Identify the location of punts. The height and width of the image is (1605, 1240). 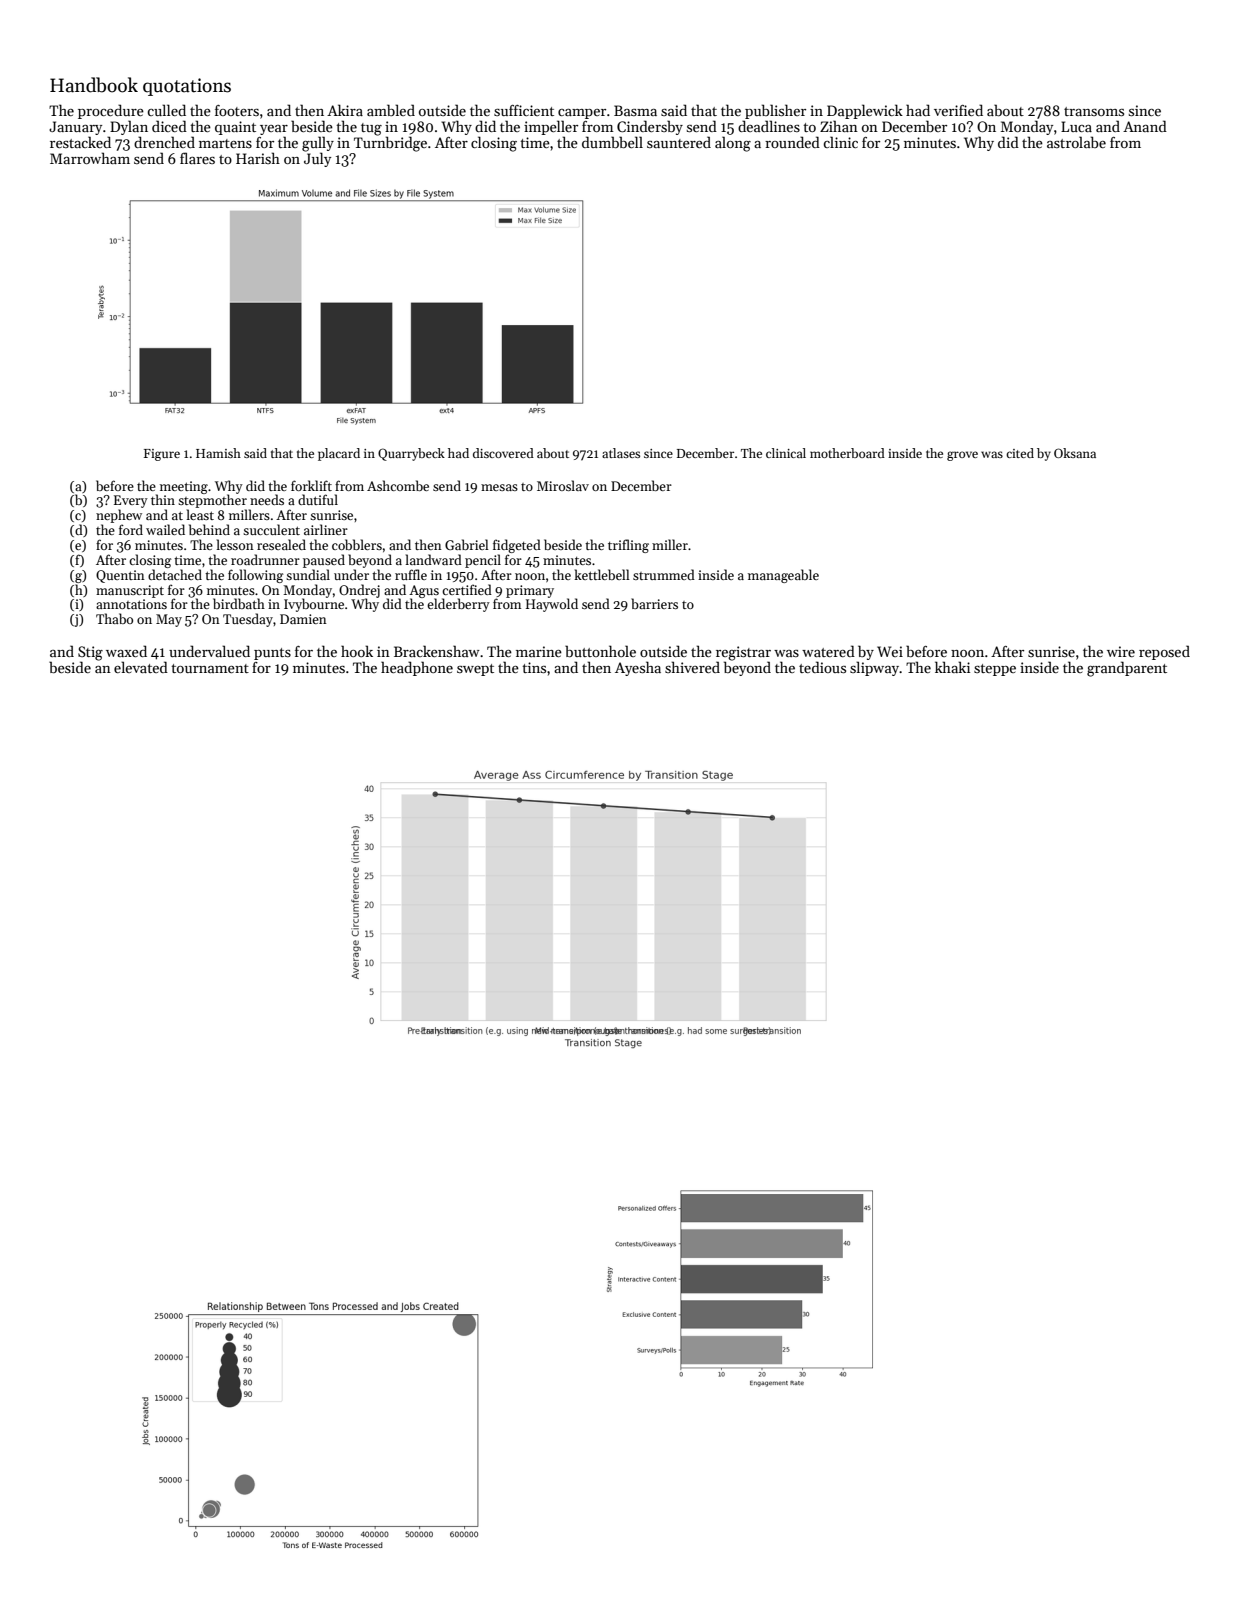
(272, 654).
